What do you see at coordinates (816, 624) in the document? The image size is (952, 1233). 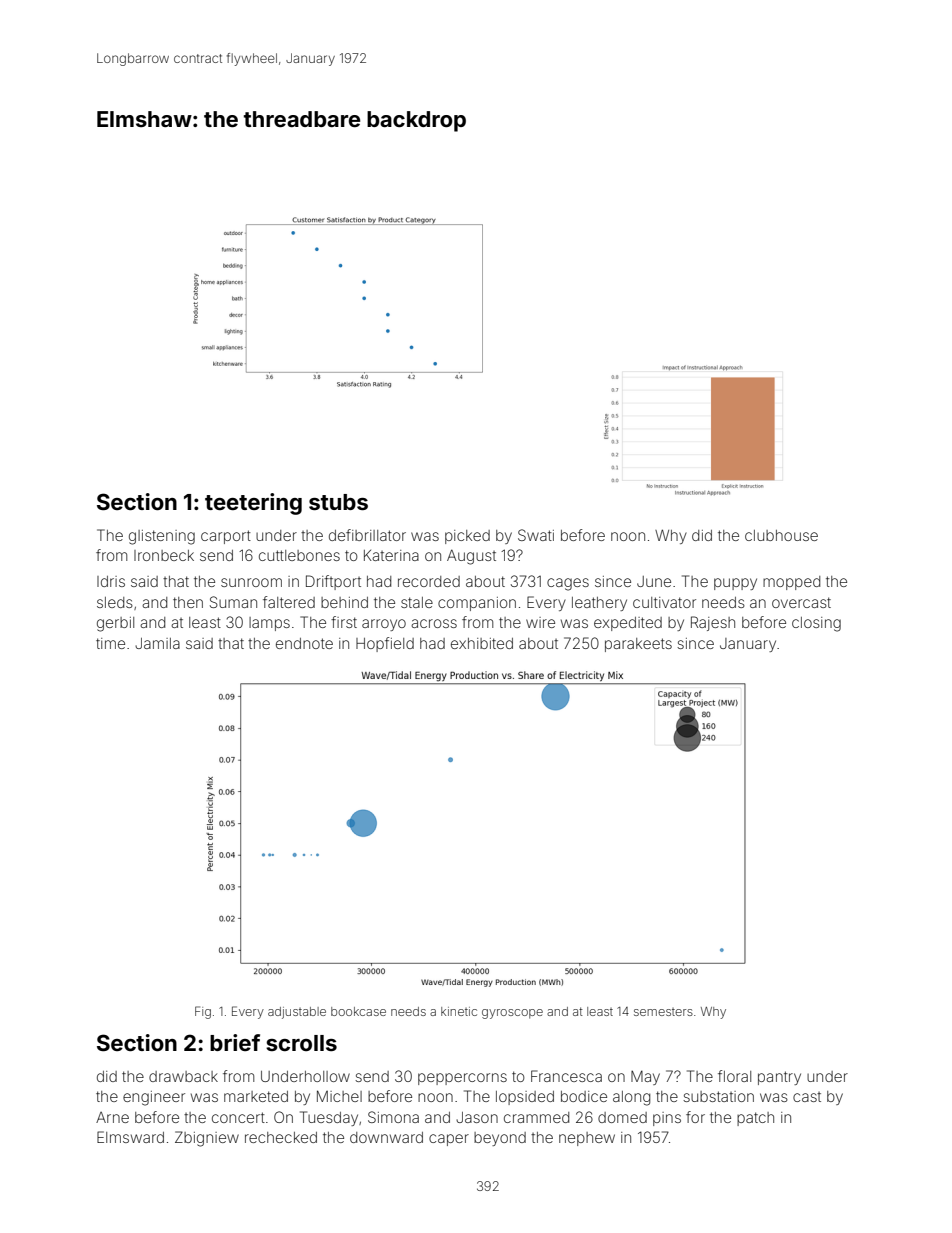 I see `closing` at bounding box center [816, 624].
